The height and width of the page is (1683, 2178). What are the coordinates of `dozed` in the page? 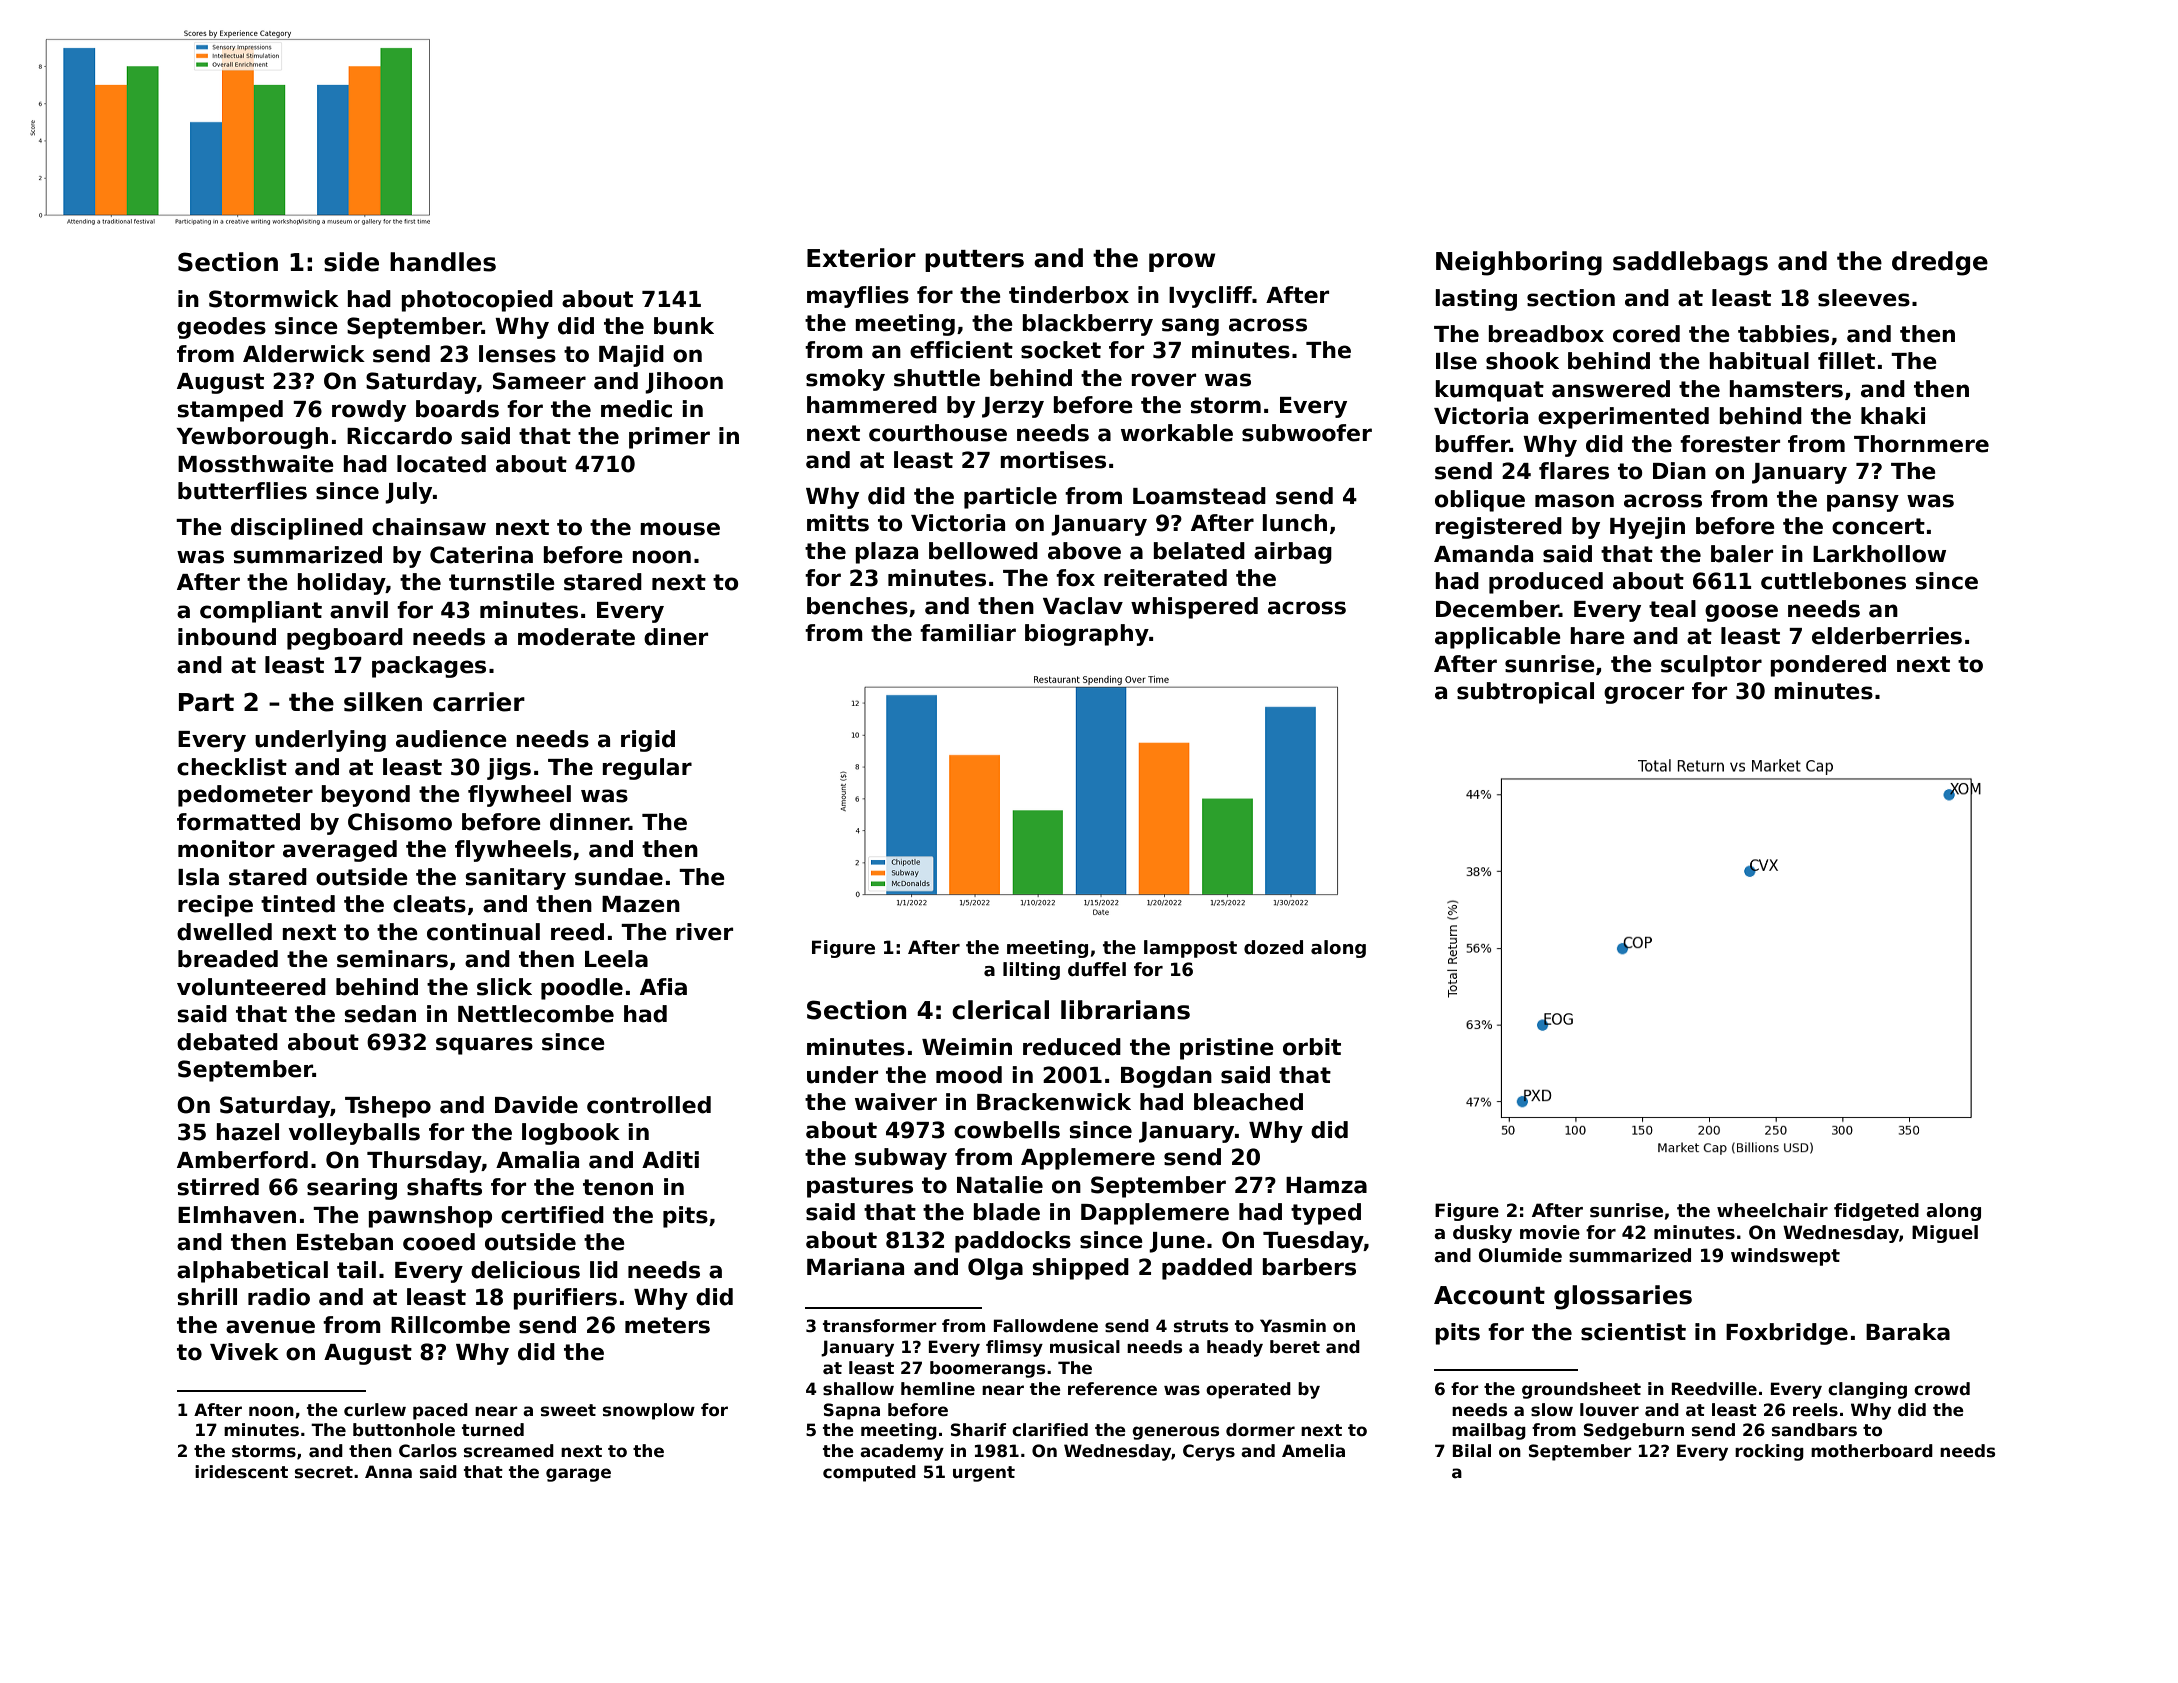 It's located at (1273, 947).
